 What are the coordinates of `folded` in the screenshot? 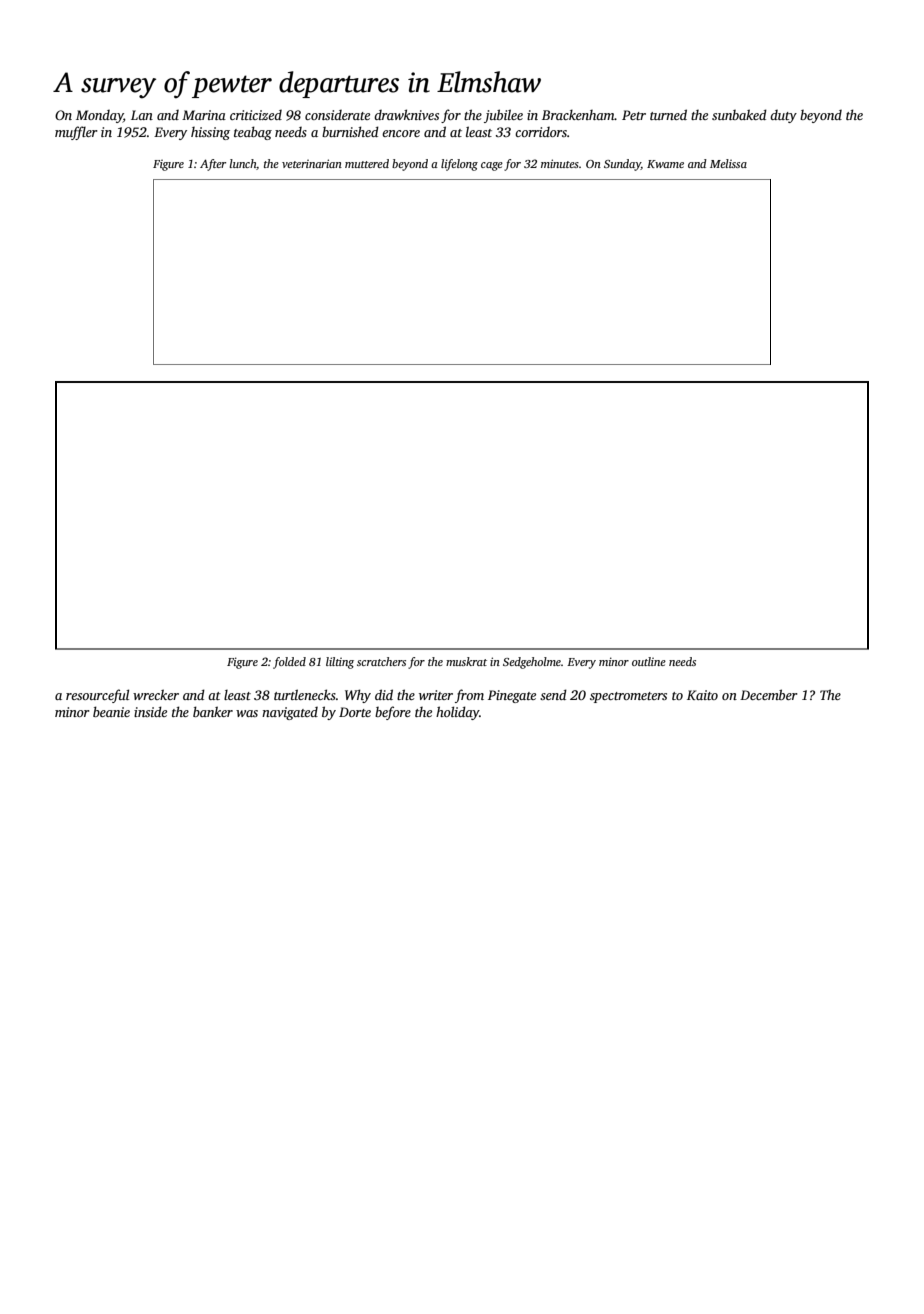 It's located at (289, 663).
